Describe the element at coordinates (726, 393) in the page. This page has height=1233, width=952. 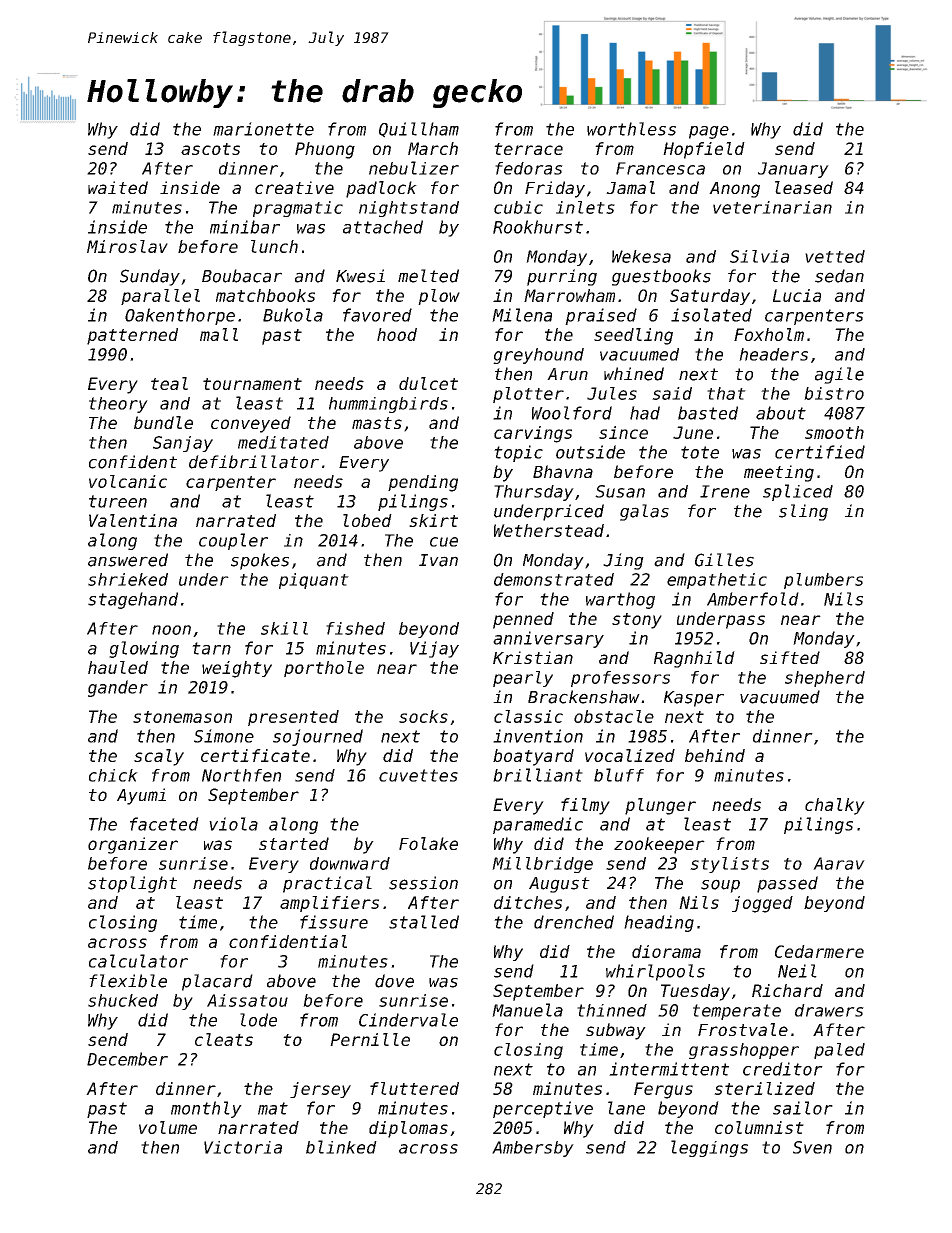
I see `that` at that location.
